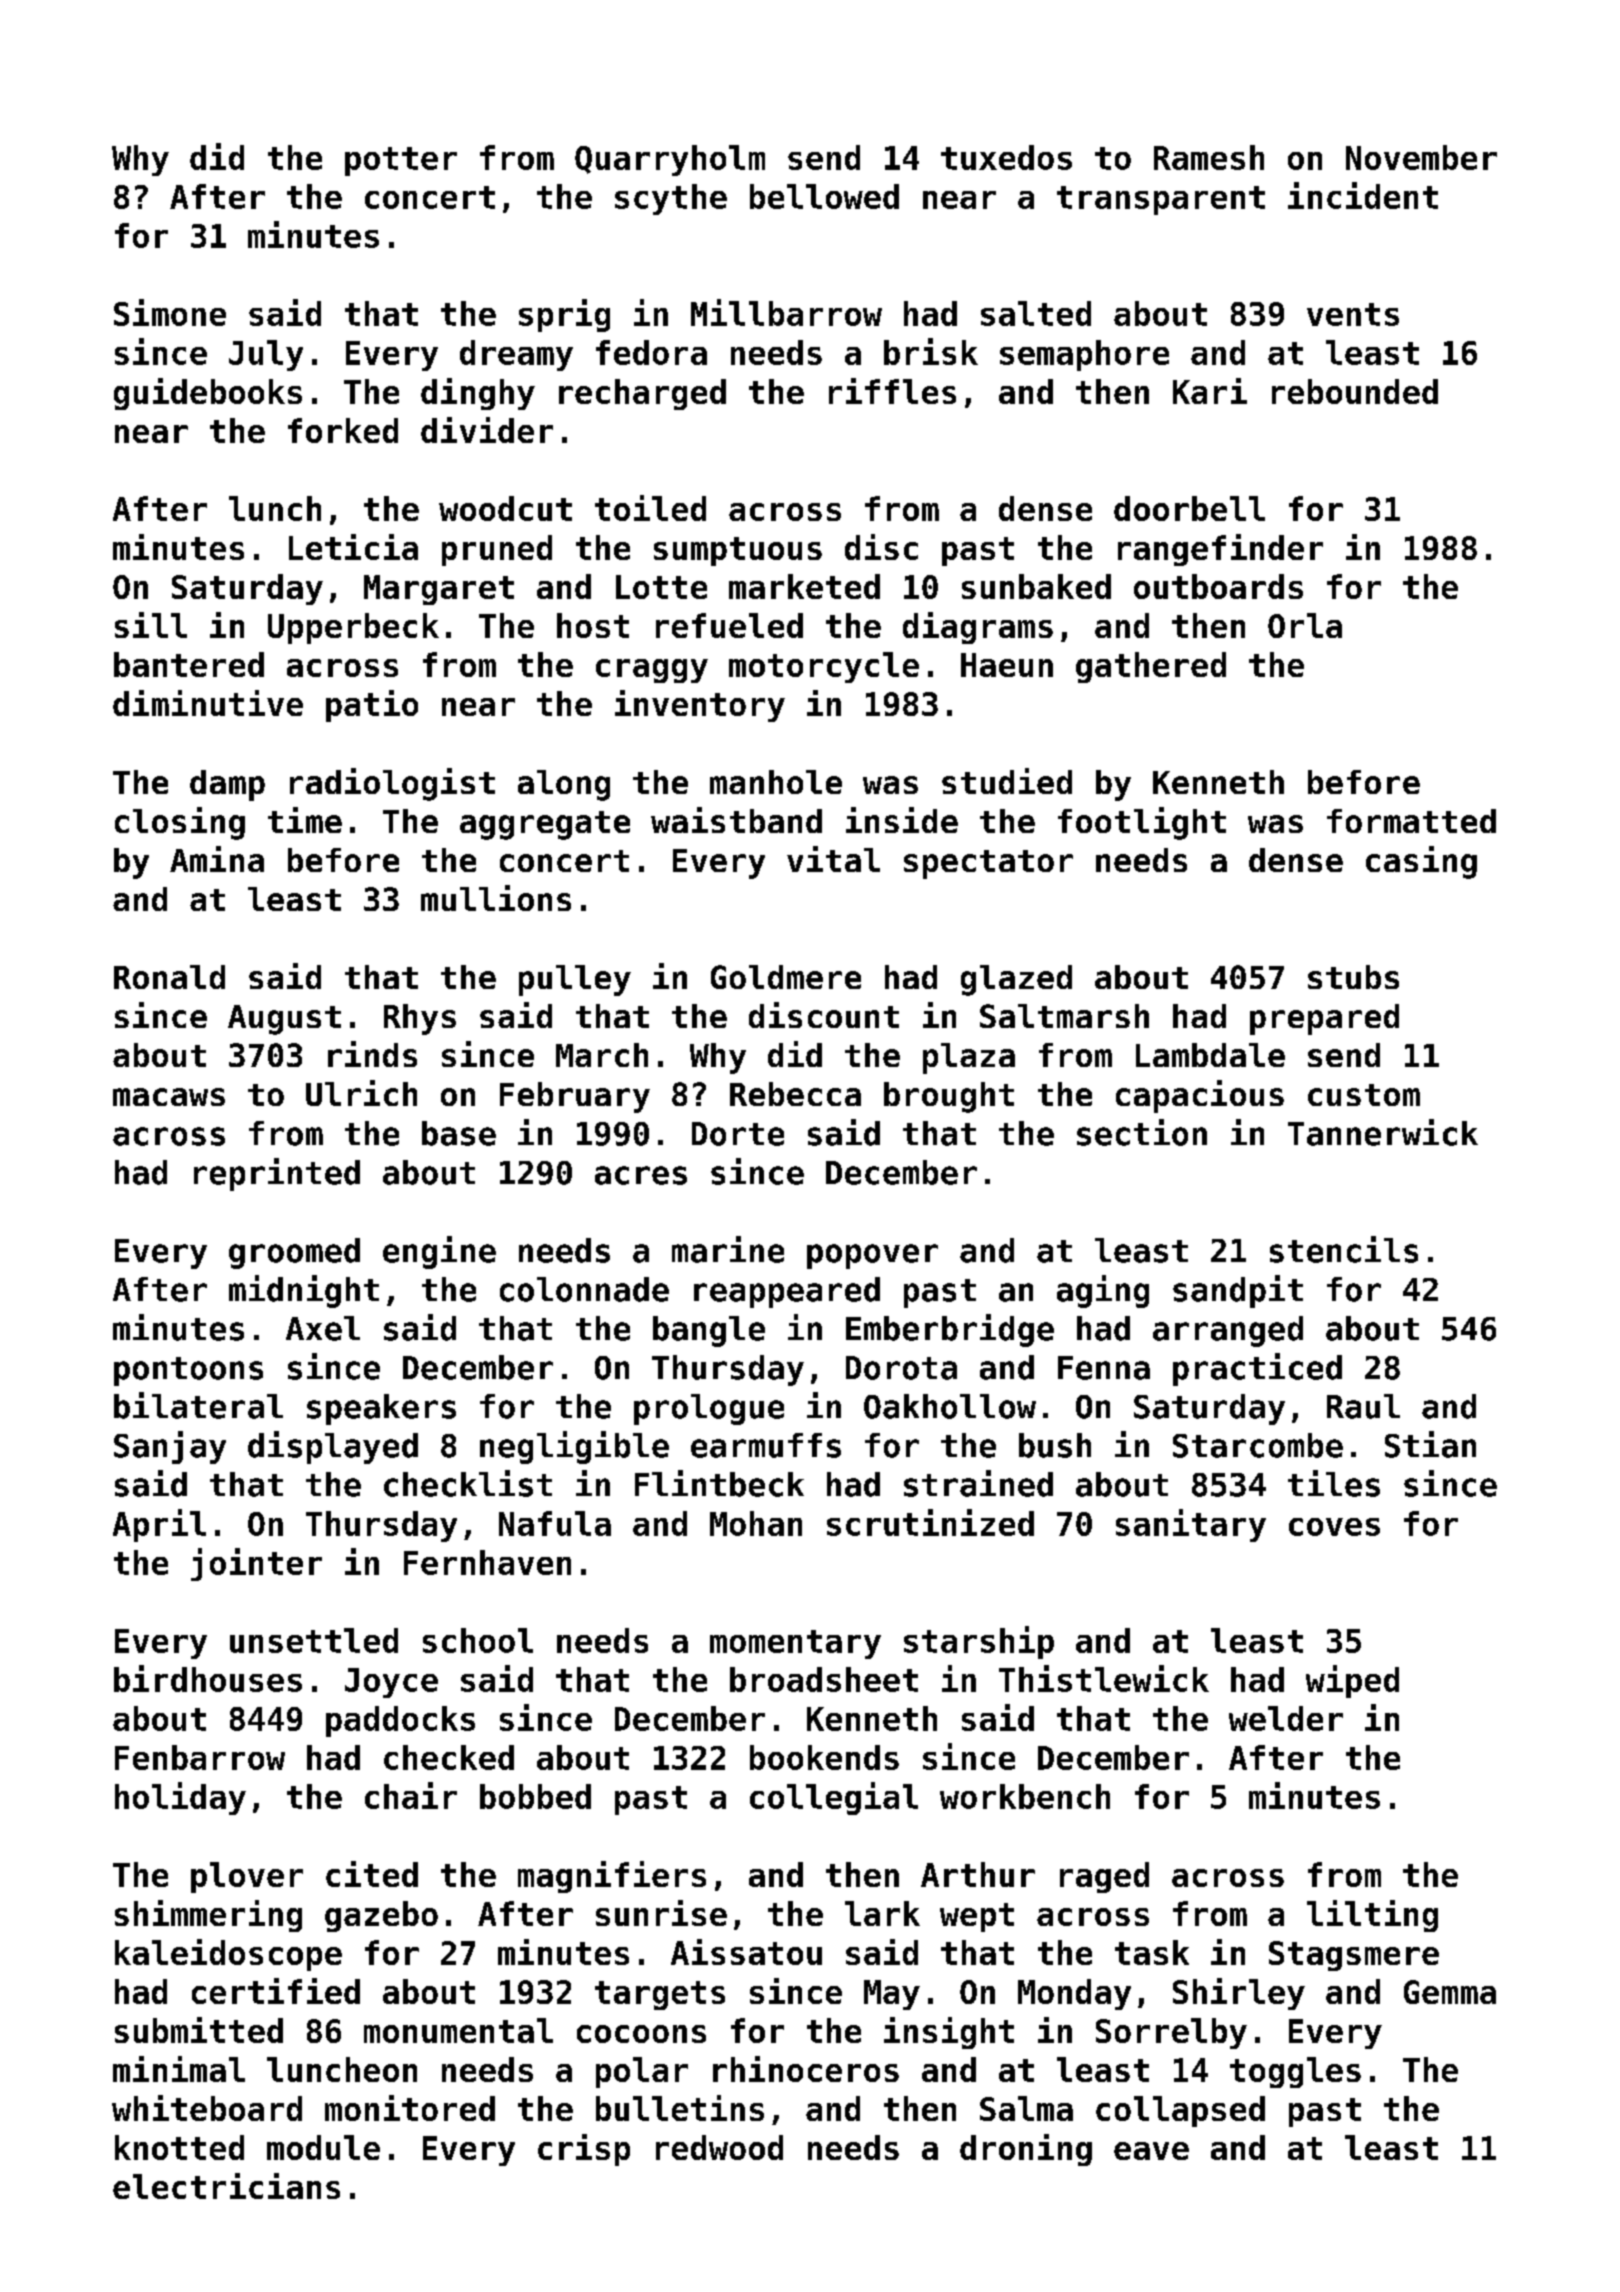  Describe the element at coordinates (1334, 1527) in the document. I see `coves` at that location.
